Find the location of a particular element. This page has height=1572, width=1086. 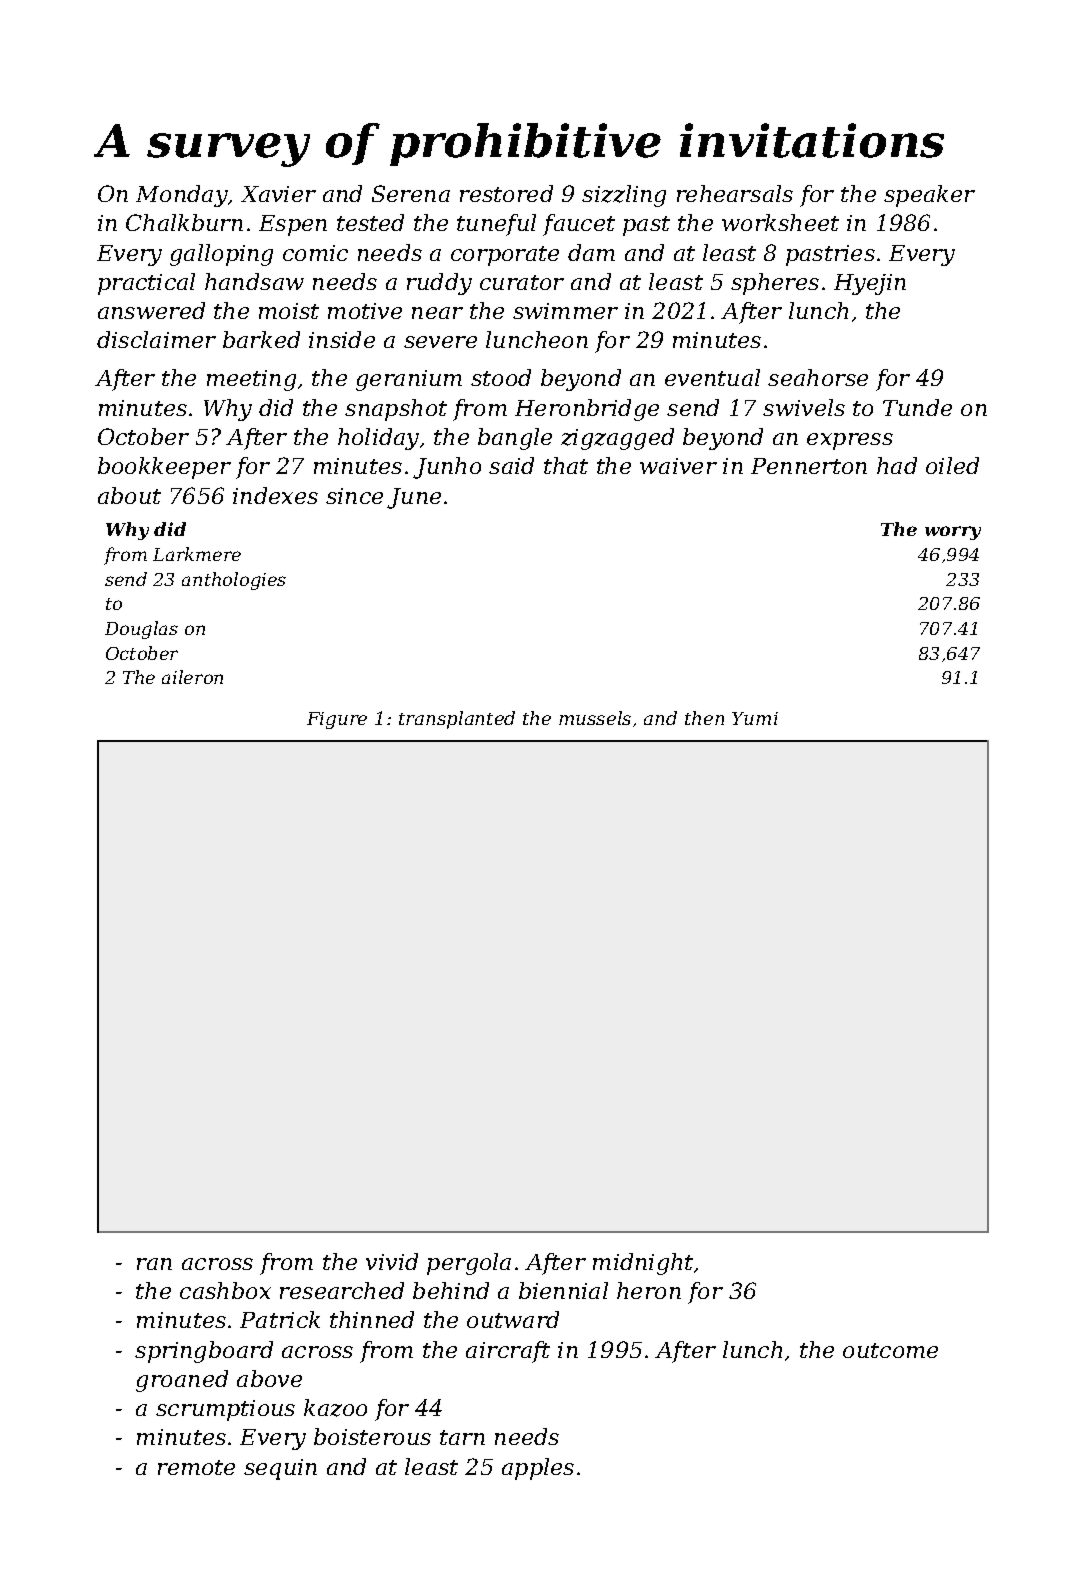

midnight is located at coordinates (643, 1264).
